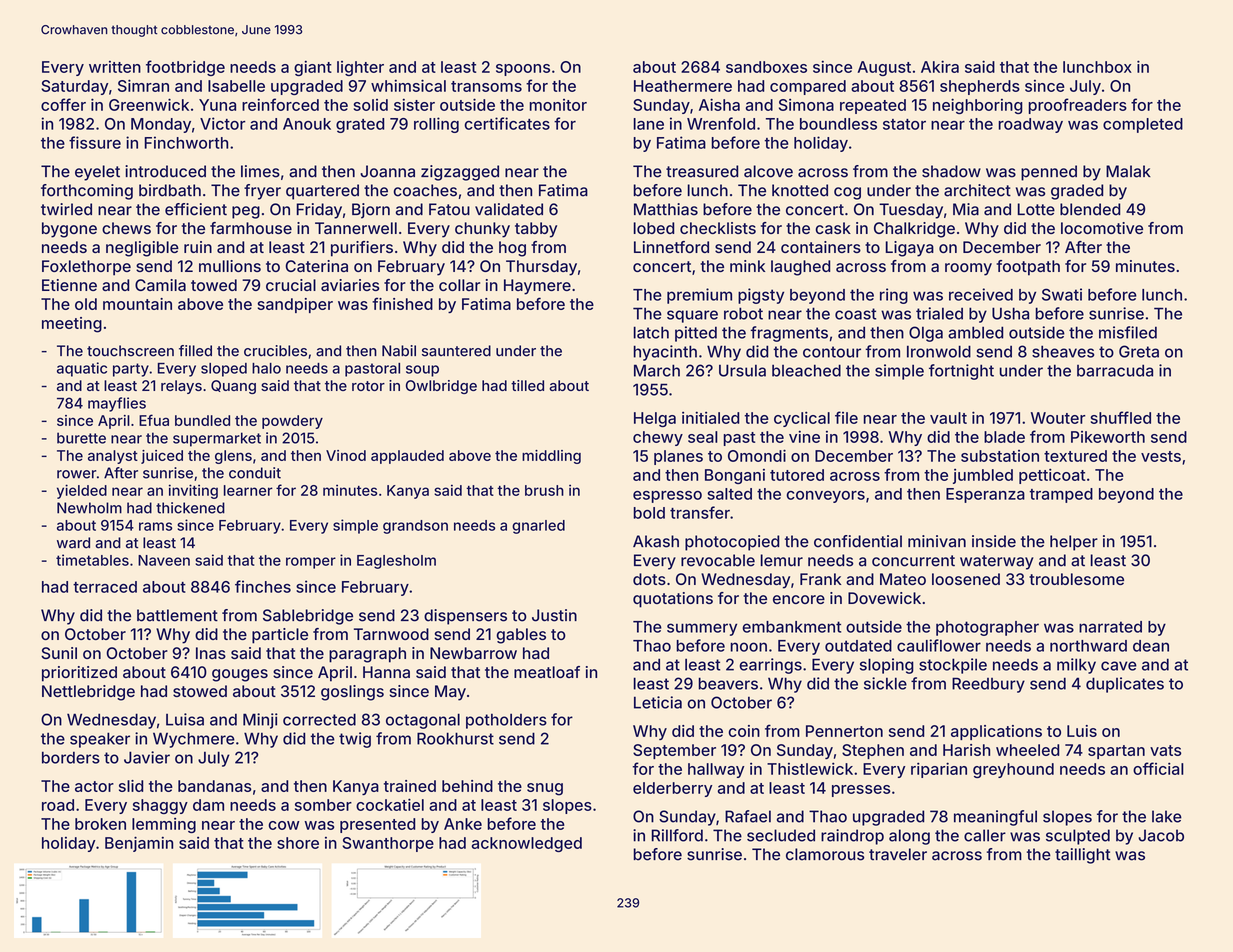  Describe the element at coordinates (1139, 351) in the page. I see `Greta` at that location.
